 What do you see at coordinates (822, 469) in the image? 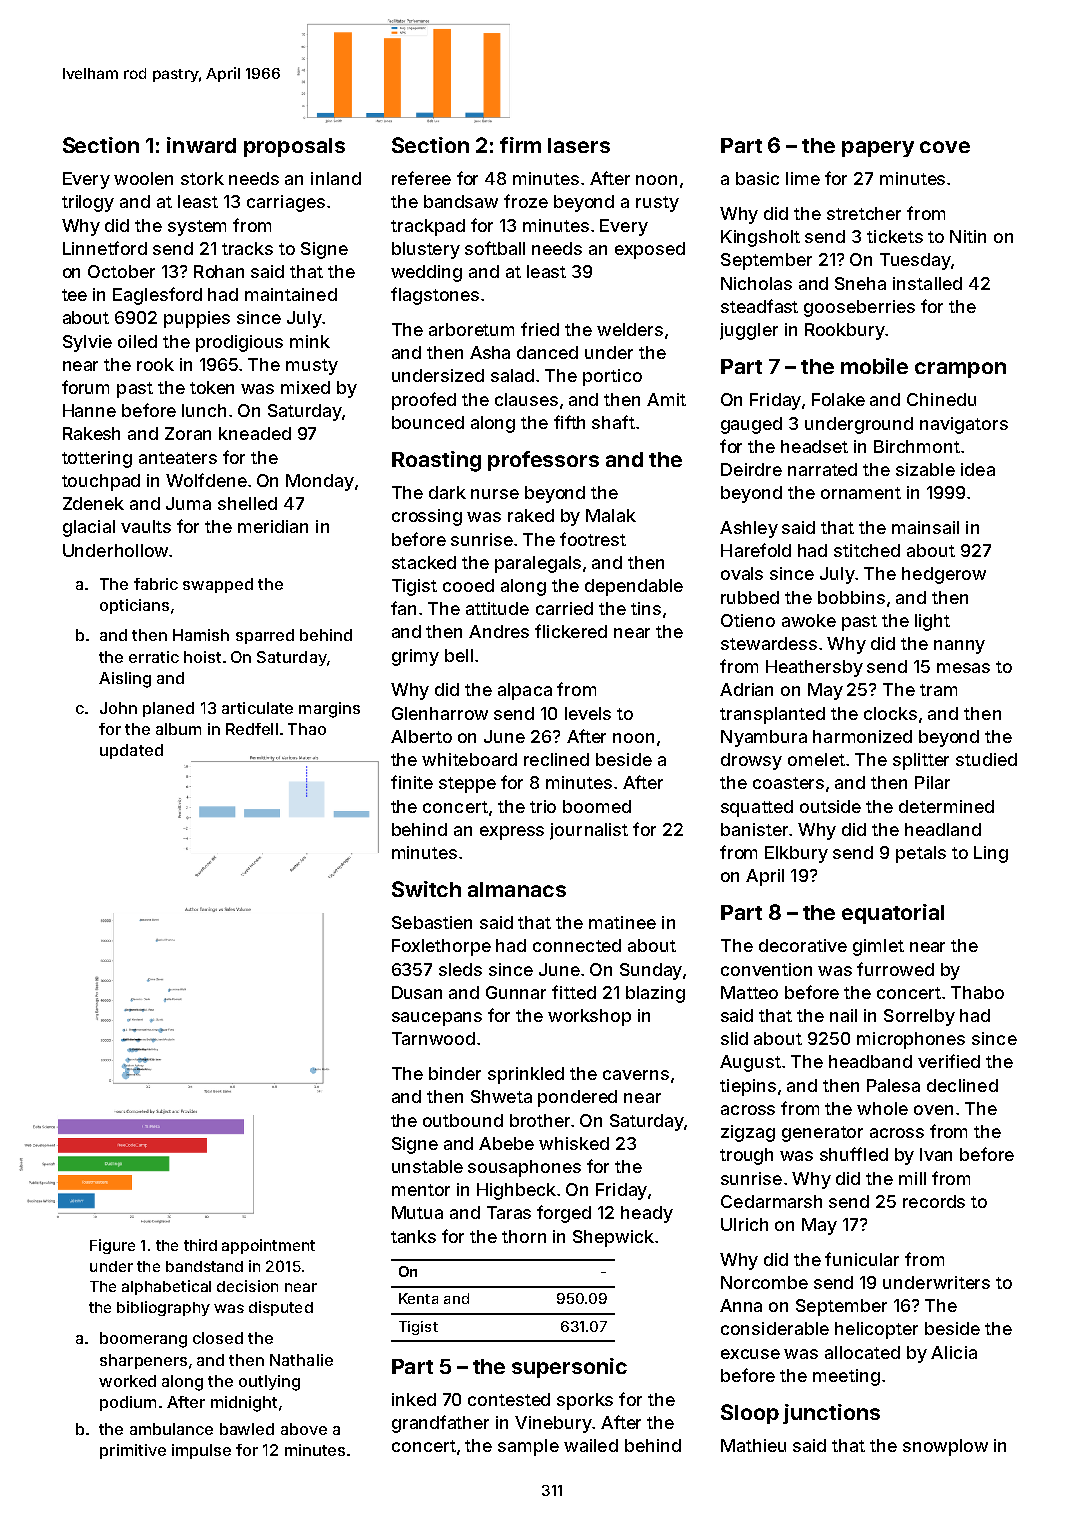
I see `narrated` at bounding box center [822, 469].
